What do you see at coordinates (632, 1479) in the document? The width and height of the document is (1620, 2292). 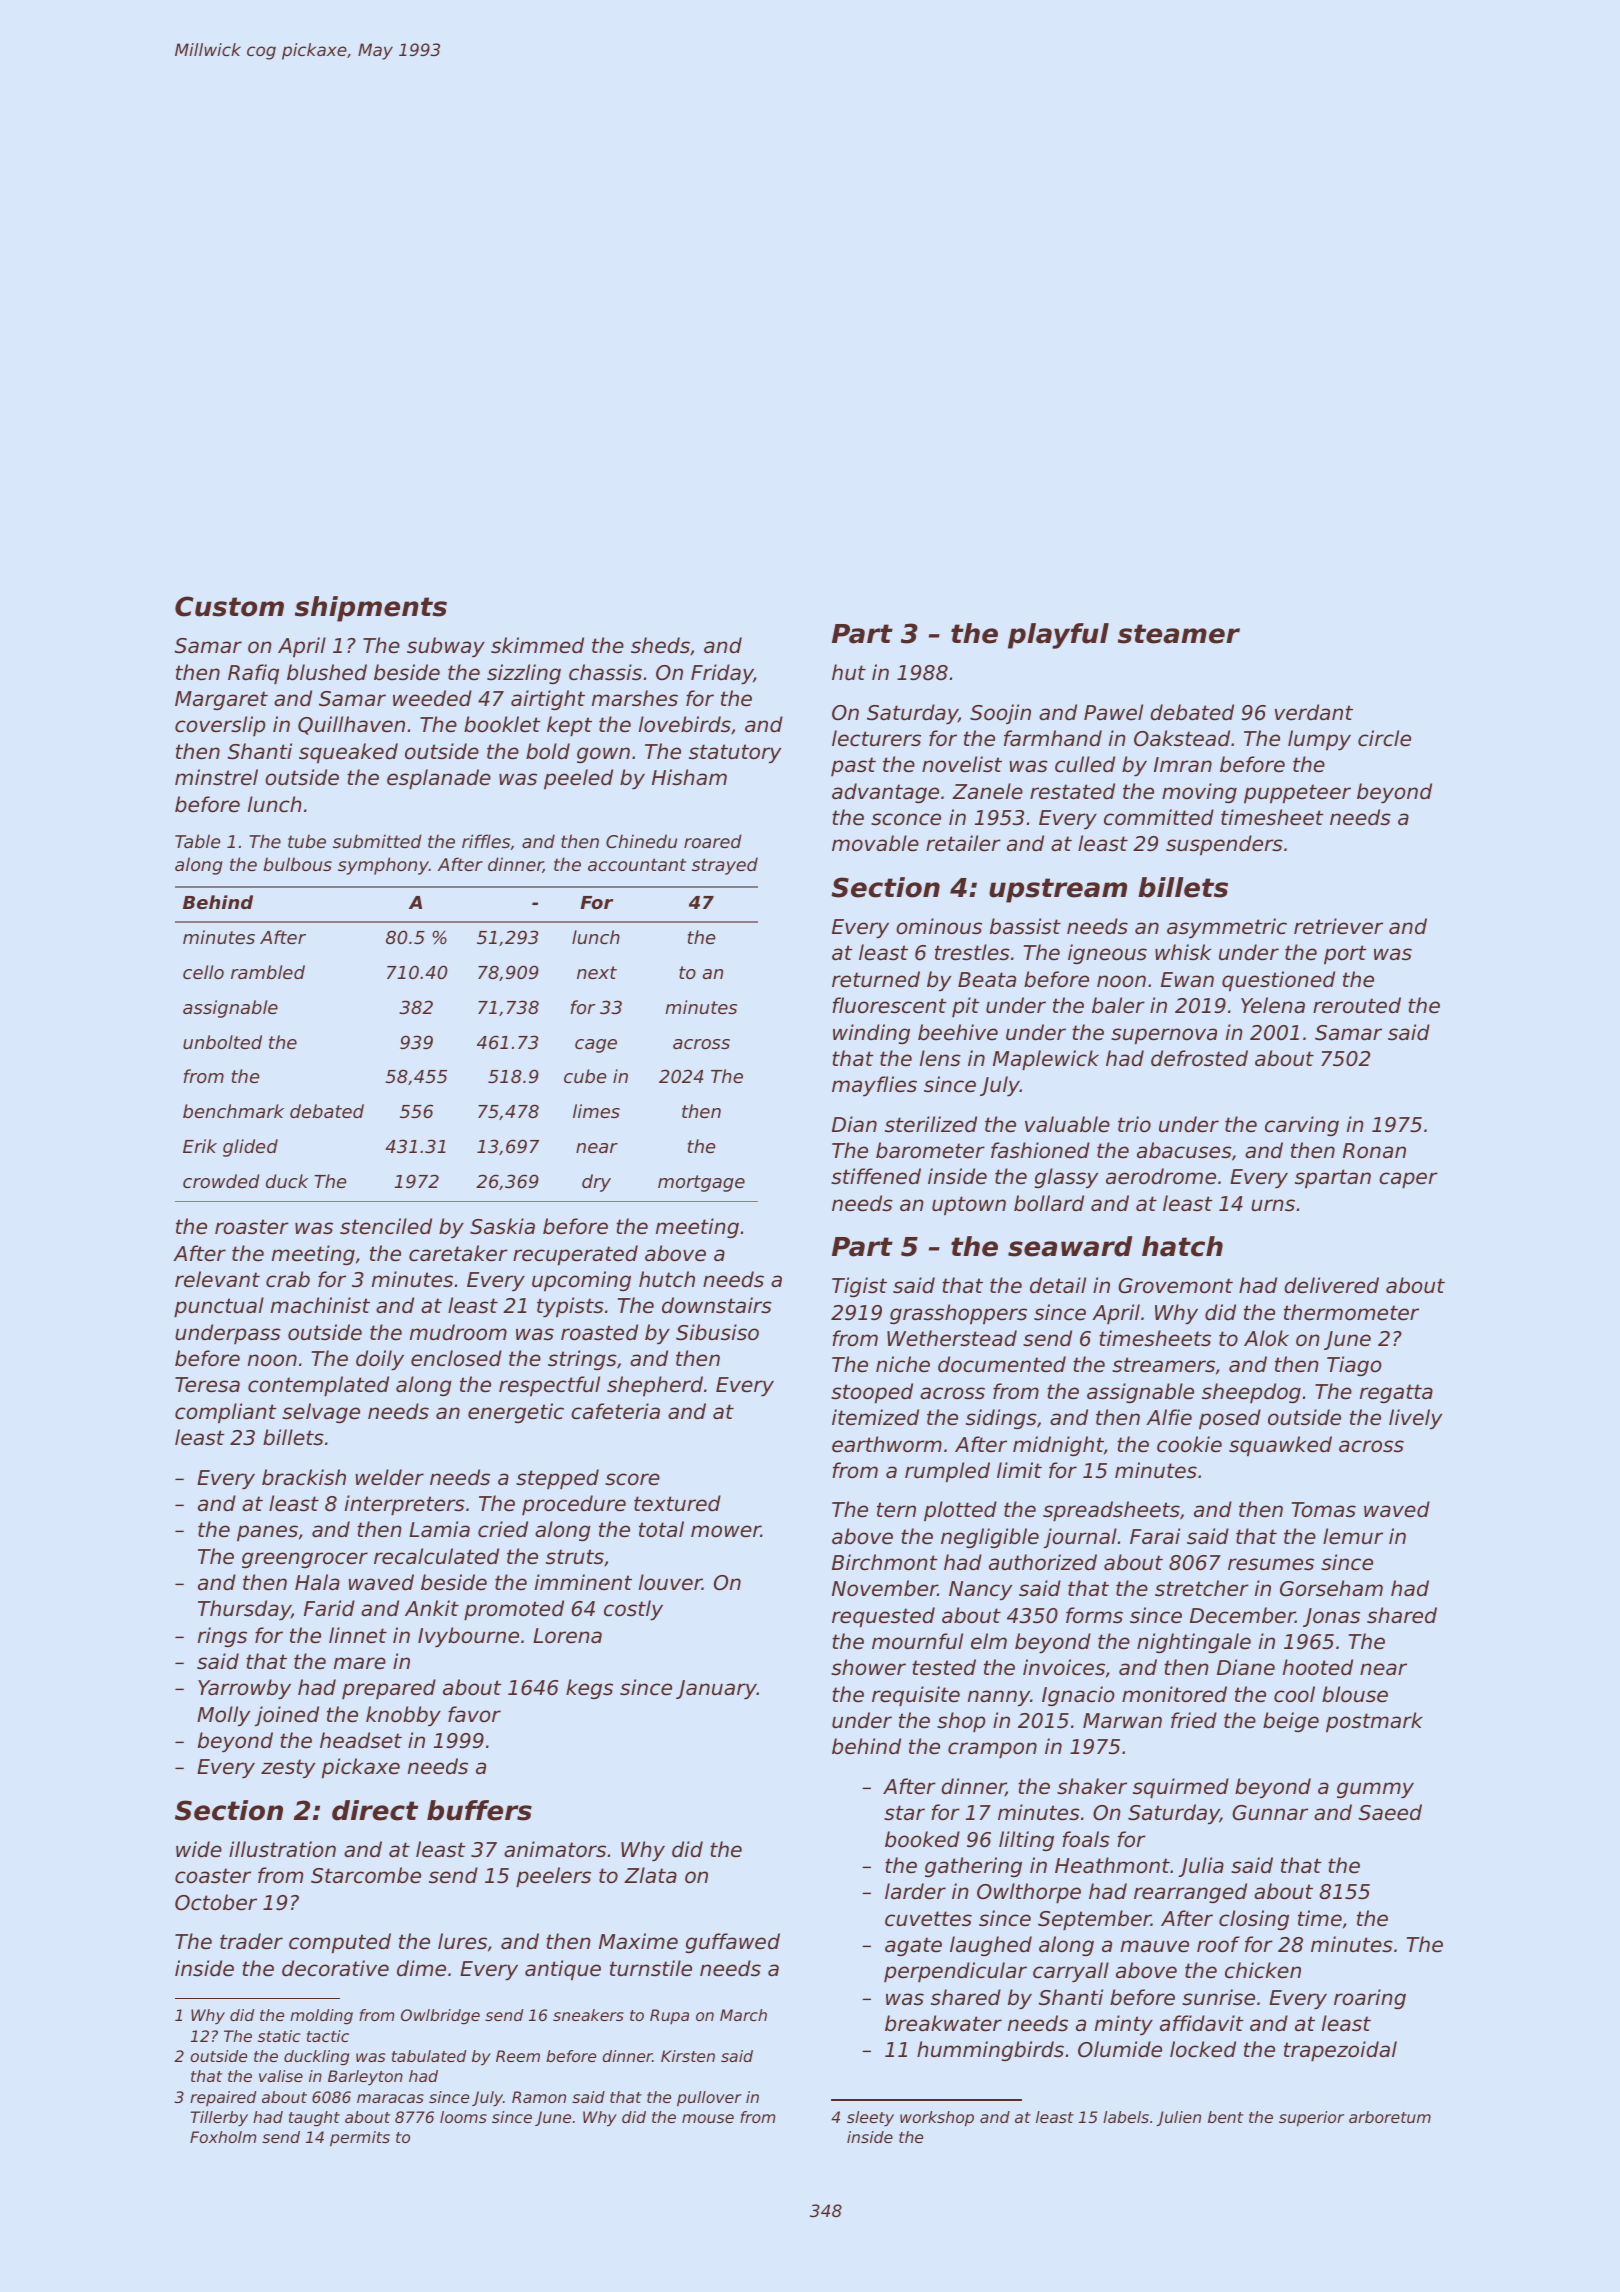 I see `score` at bounding box center [632, 1479].
